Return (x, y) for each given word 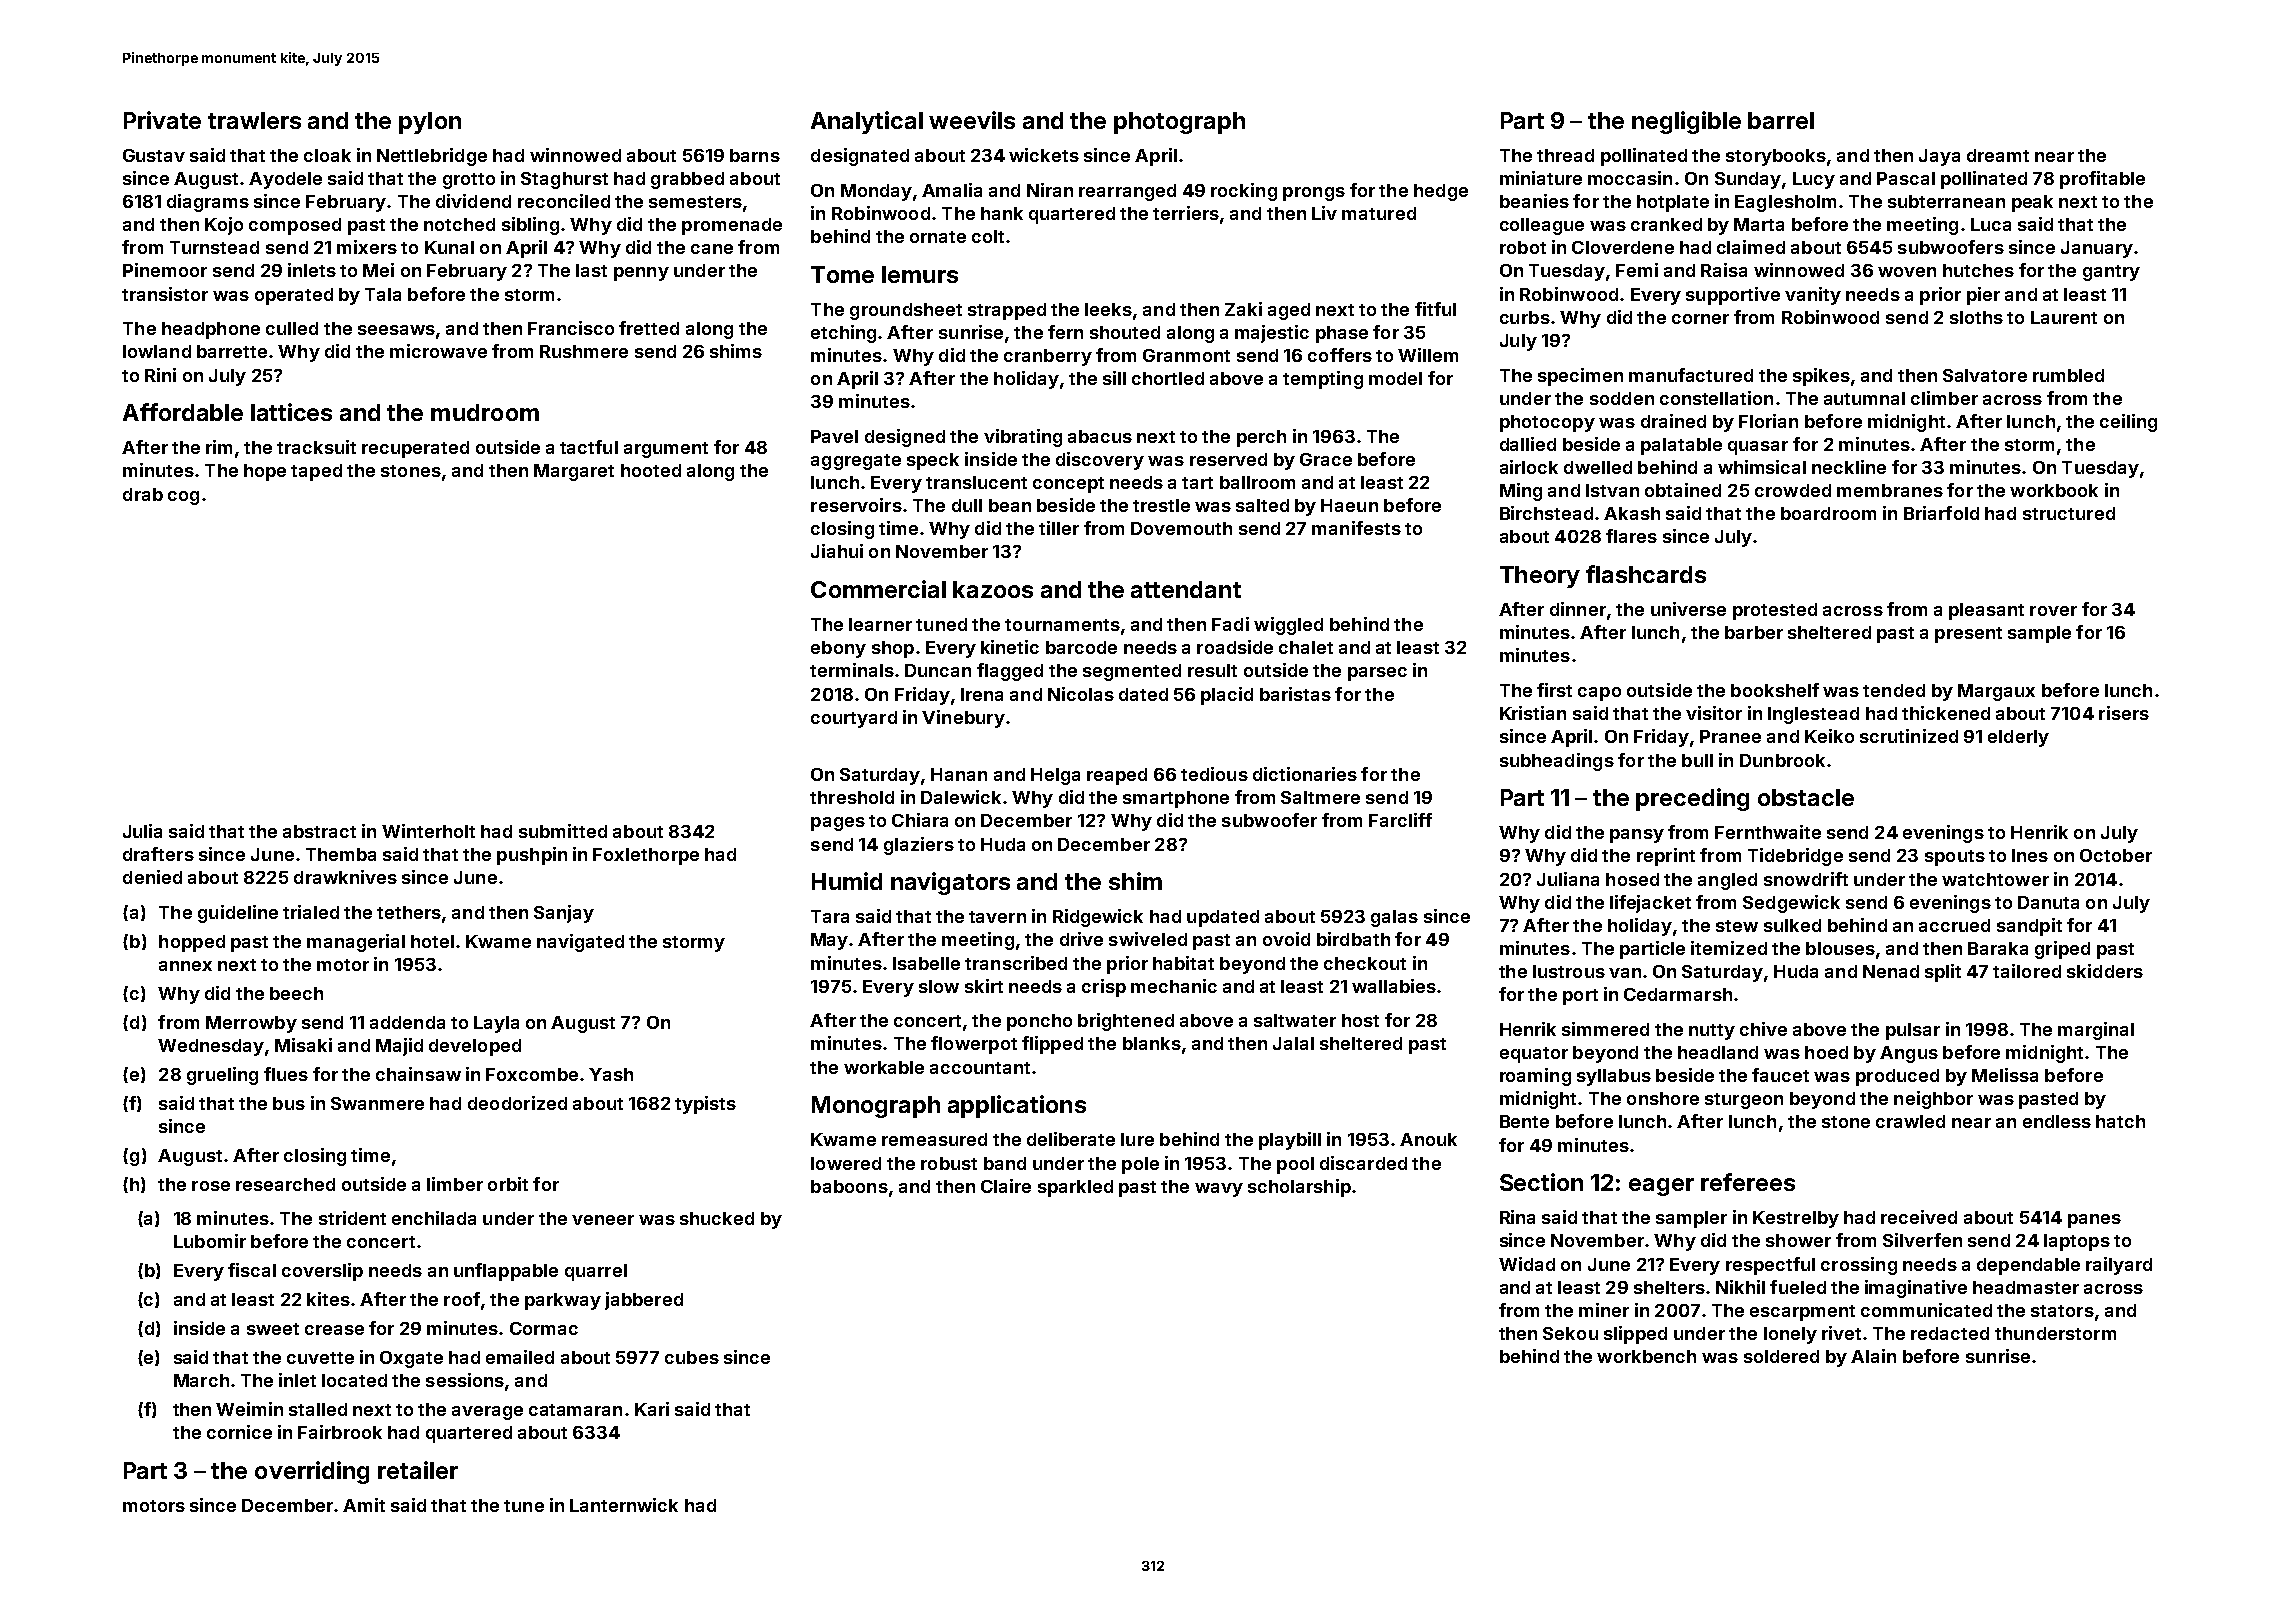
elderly (2018, 738)
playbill (1290, 1141)
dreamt (1998, 155)
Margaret (574, 472)
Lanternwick (624, 1505)
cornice (239, 1432)
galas (1394, 918)
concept (1068, 485)
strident (352, 1218)
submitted (563, 831)
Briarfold (1941, 513)
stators (2062, 1311)
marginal (2096, 1031)
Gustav (154, 155)
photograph (1179, 123)
